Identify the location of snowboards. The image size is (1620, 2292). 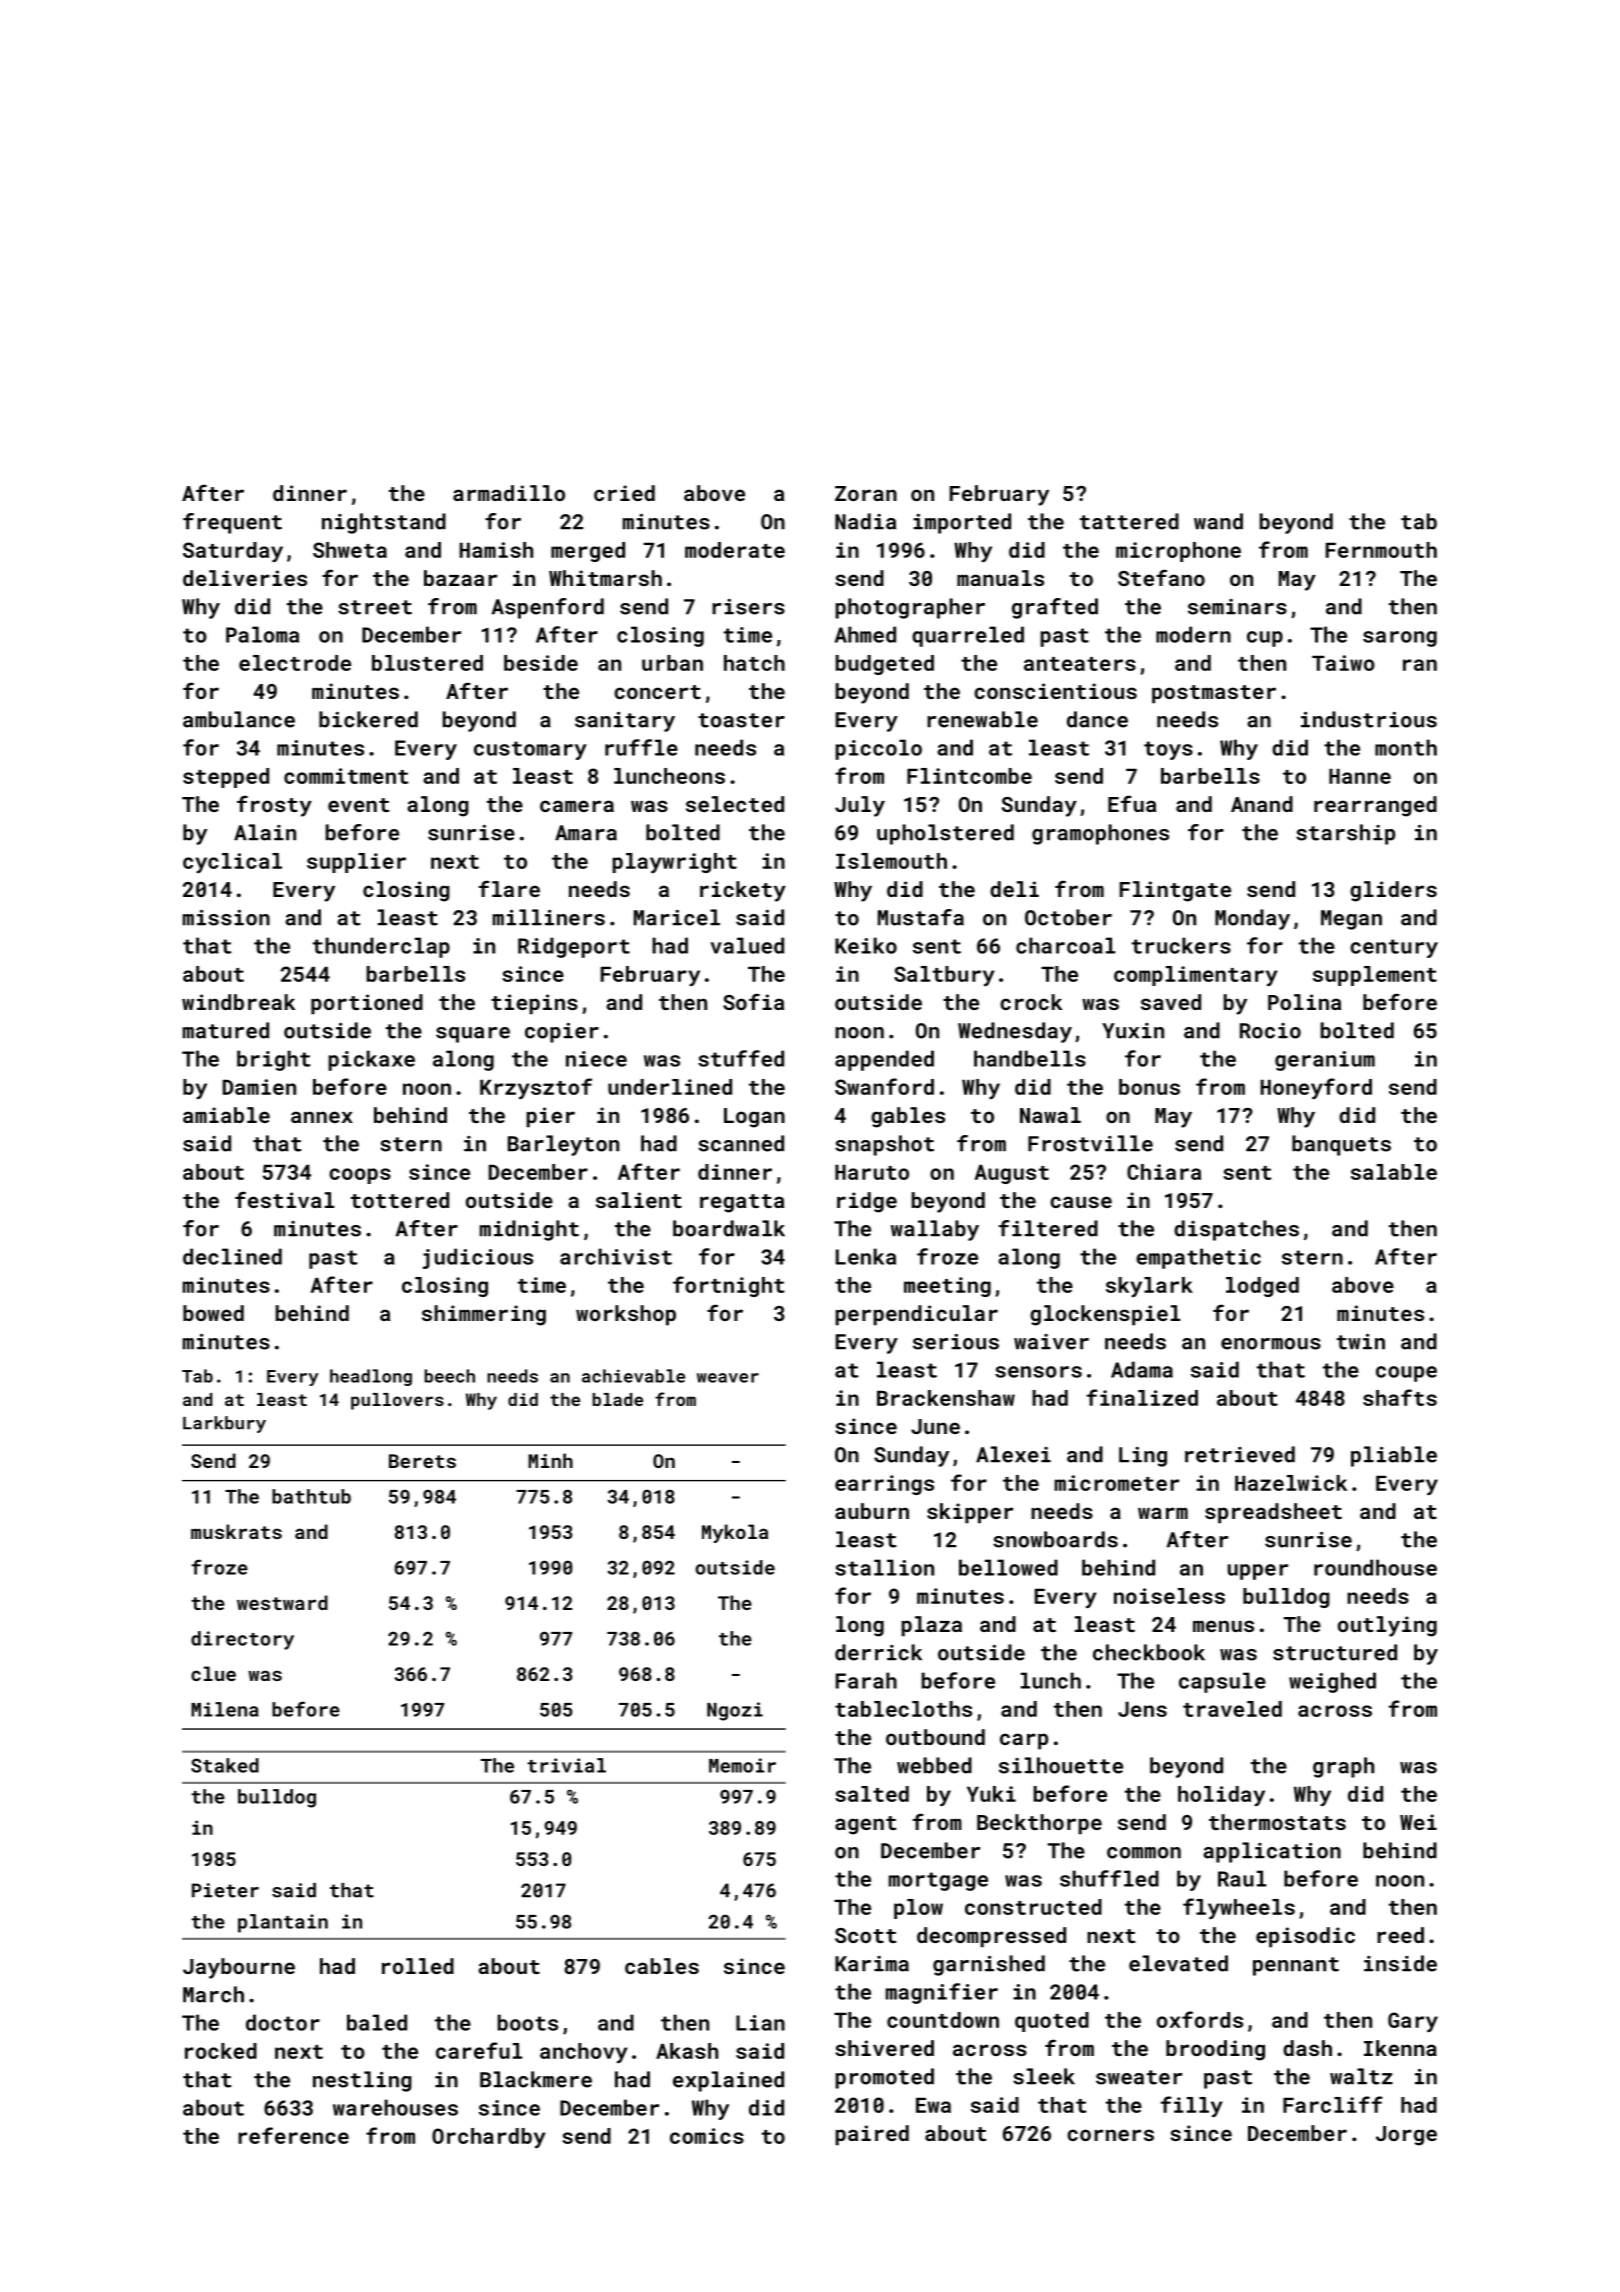
(1055, 1539).
